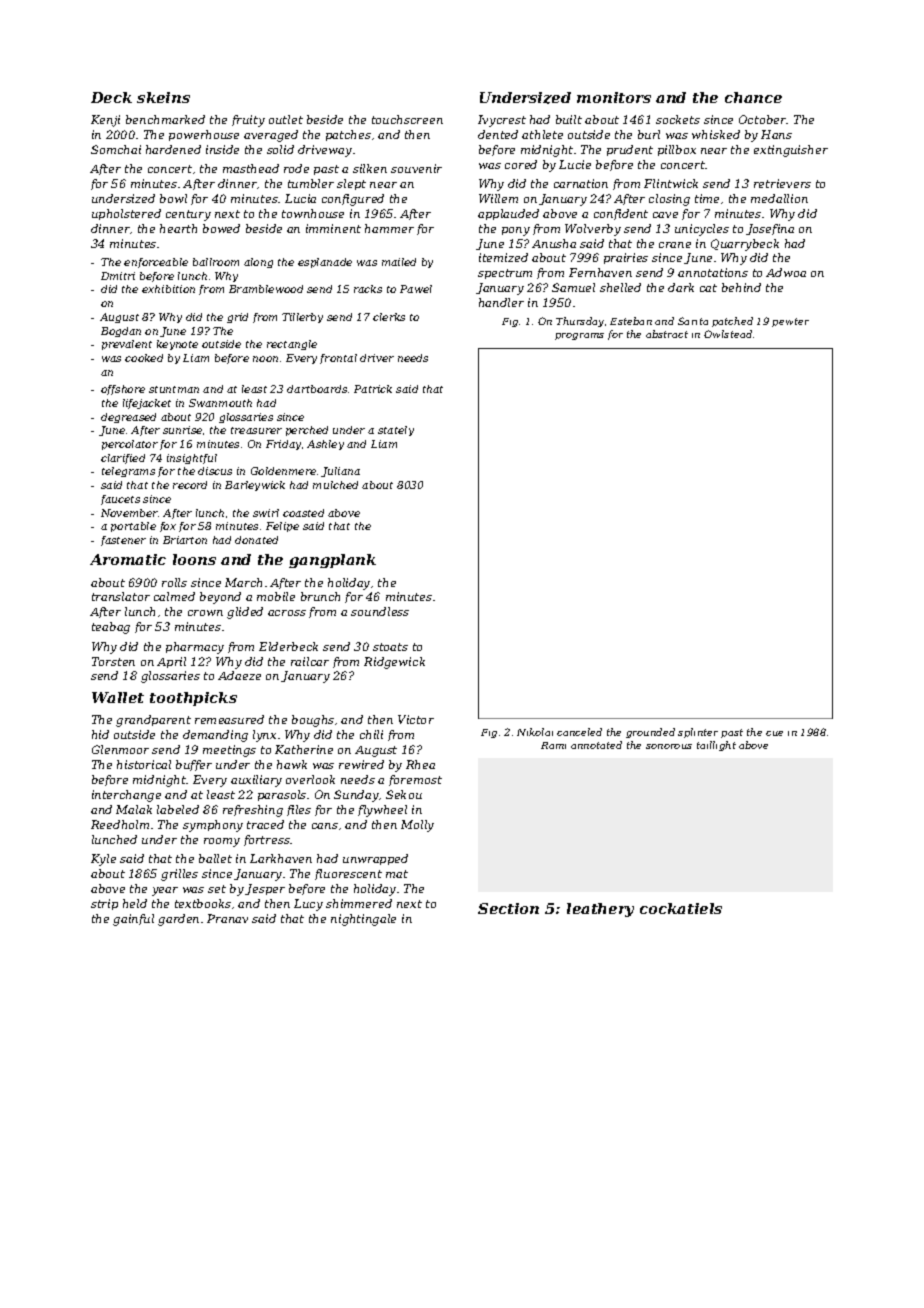  Describe the element at coordinates (698, 733) in the screenshot. I see `splinter` at that location.
